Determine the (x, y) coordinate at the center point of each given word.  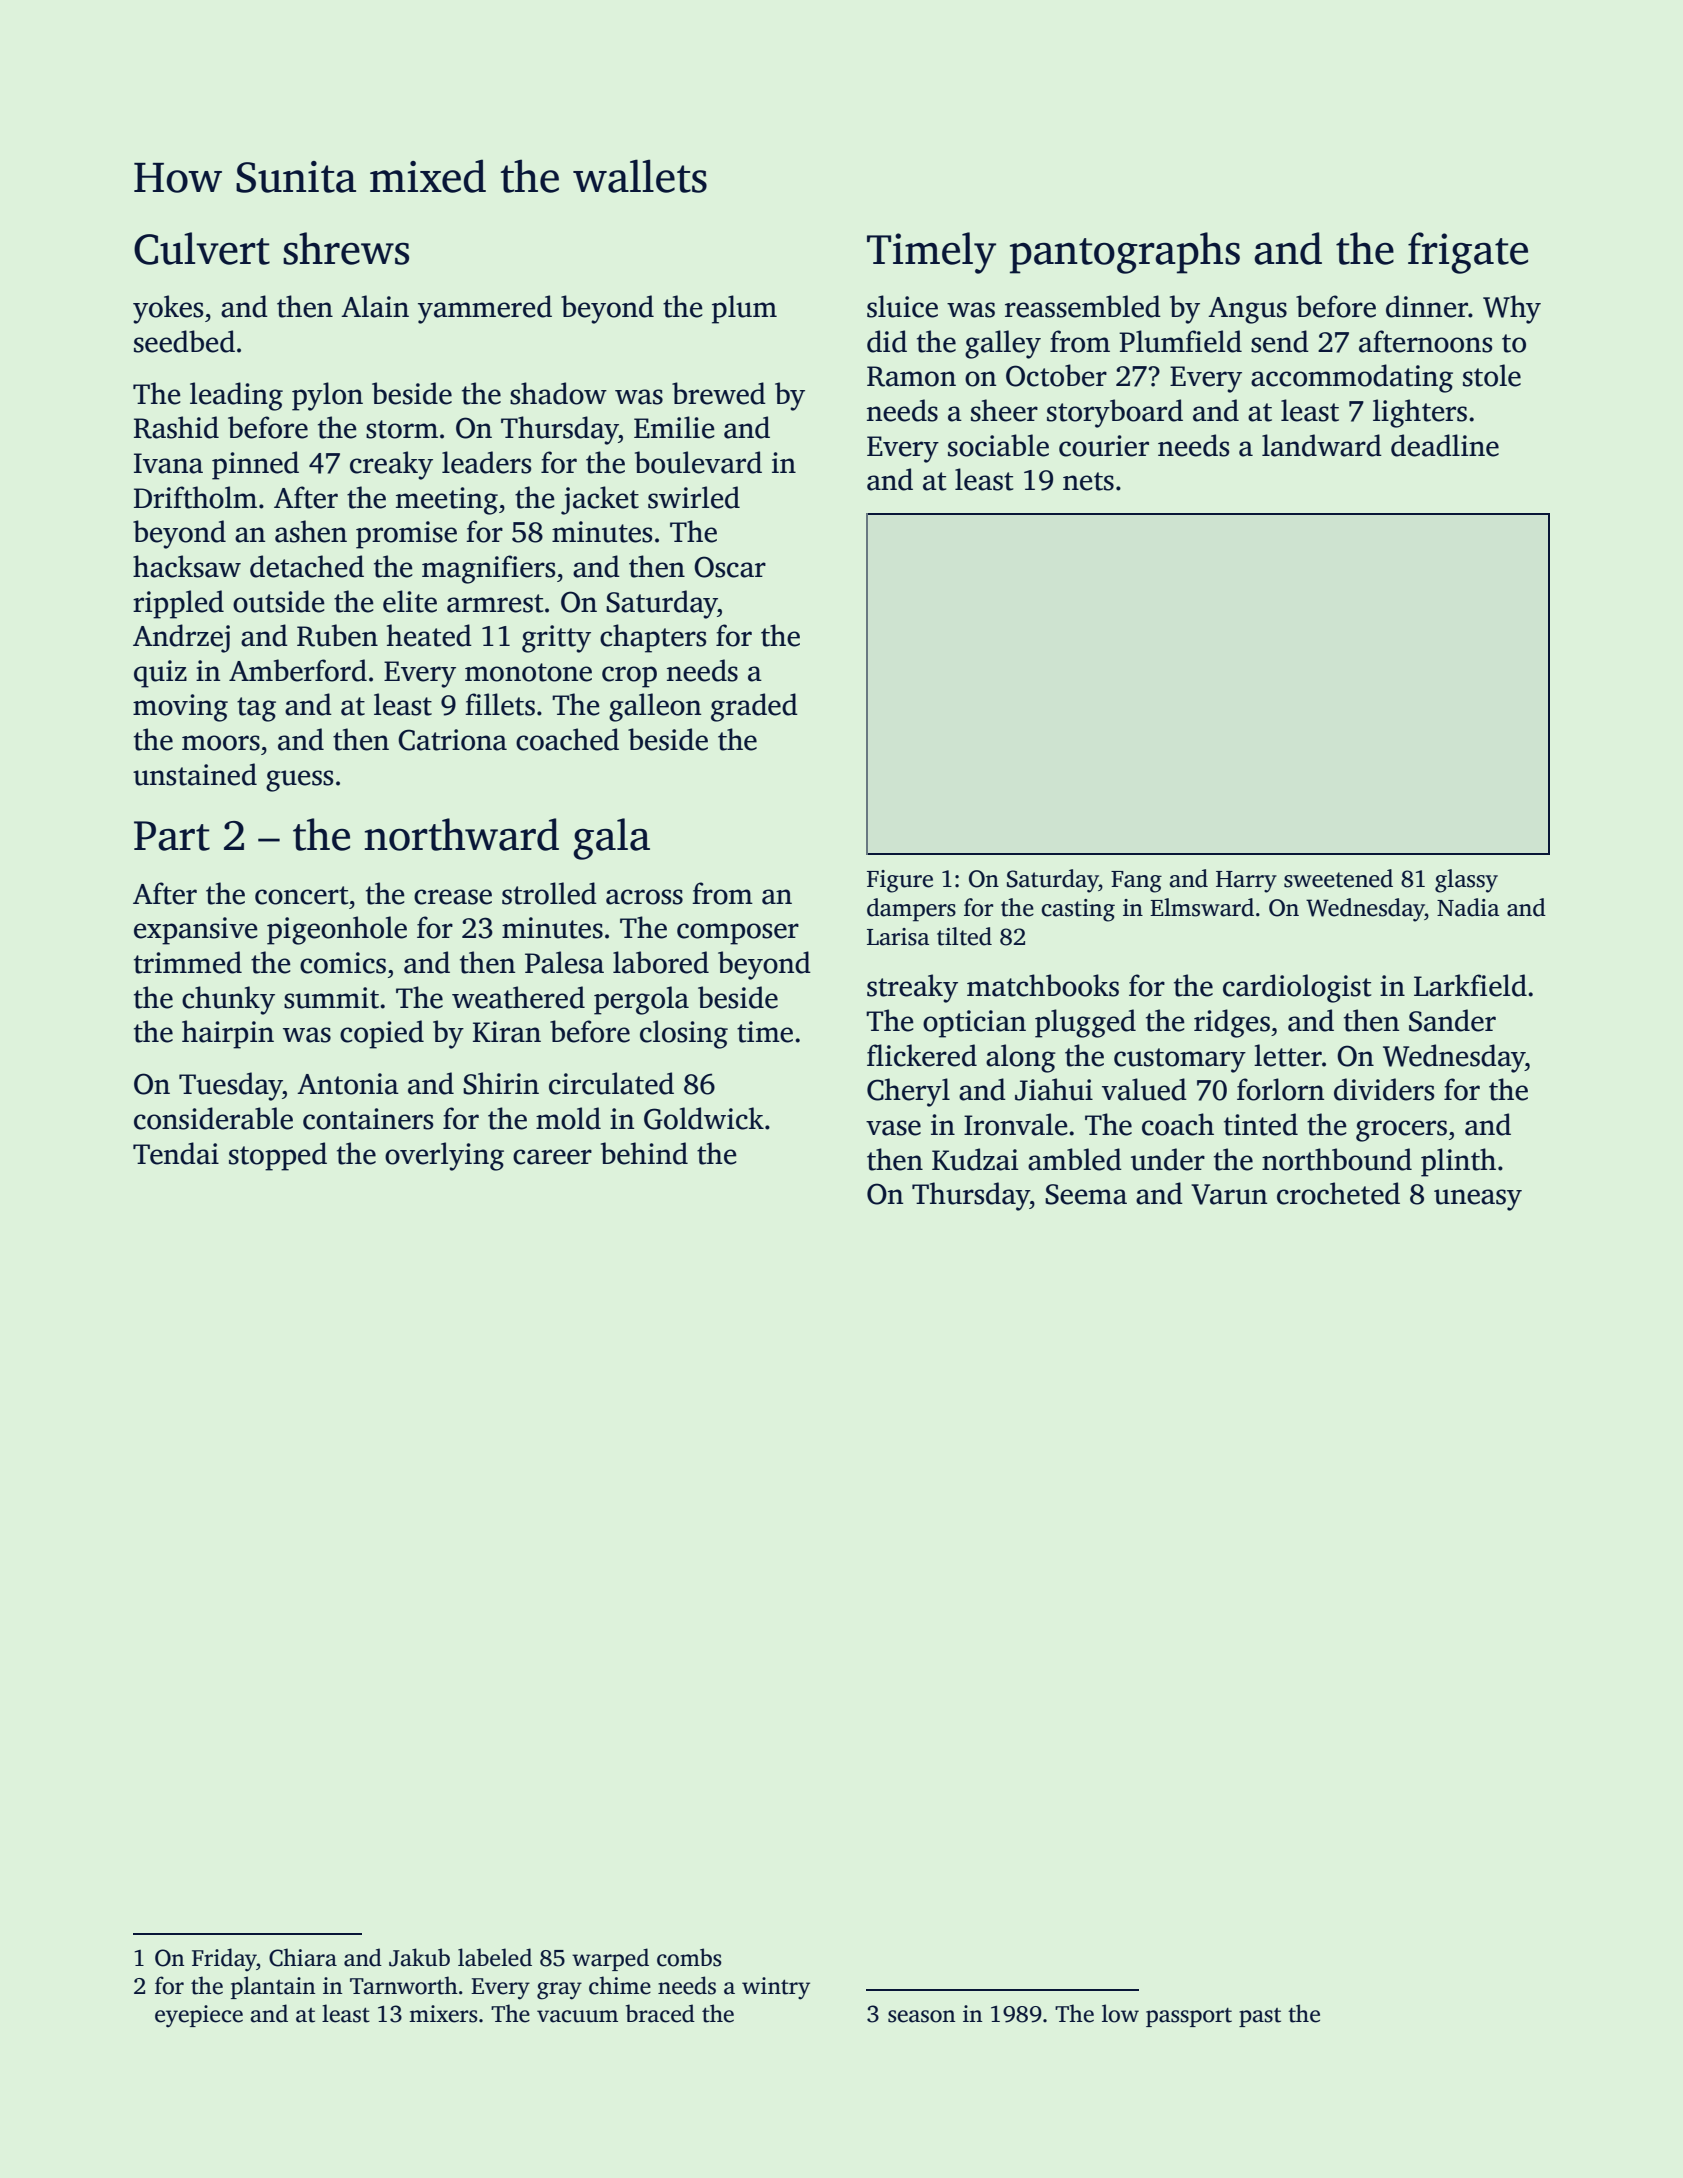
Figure (900, 881)
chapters (653, 638)
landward (1322, 445)
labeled (495, 1957)
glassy (1466, 881)
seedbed (184, 341)
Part (172, 836)
